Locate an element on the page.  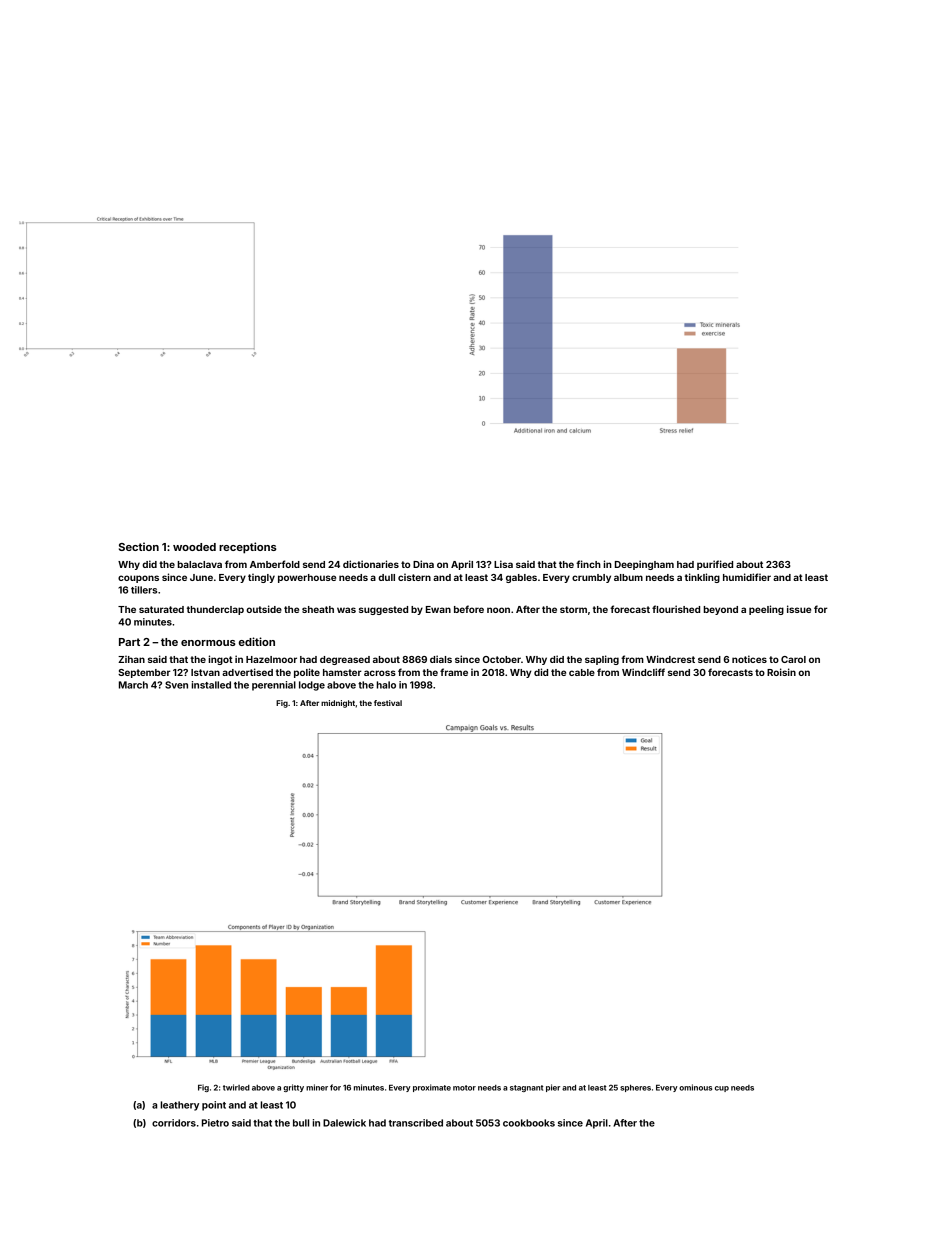
wooded is located at coordinates (194, 547).
